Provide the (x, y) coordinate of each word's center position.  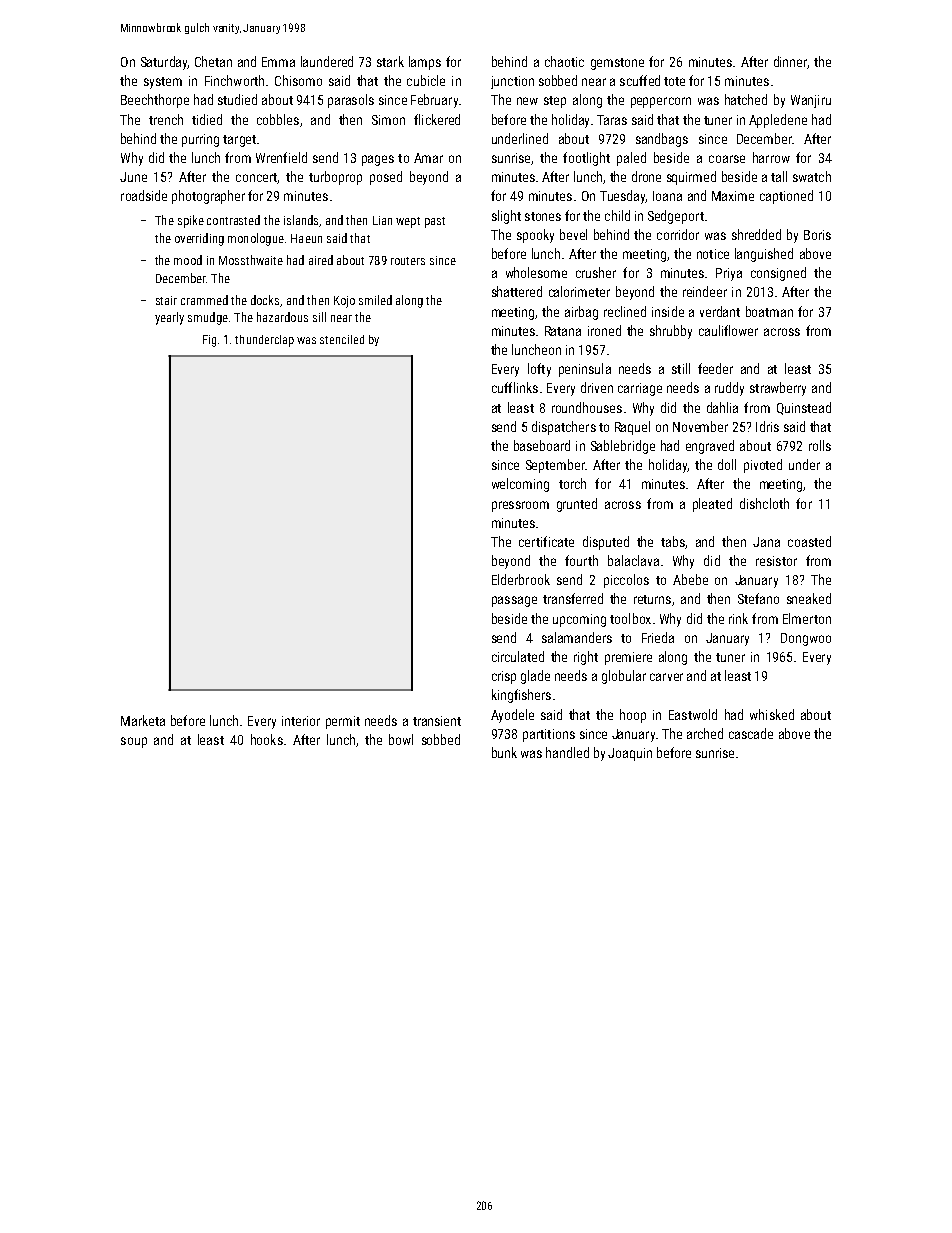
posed (386, 178)
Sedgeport (676, 217)
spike (191, 221)
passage (514, 601)
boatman (769, 311)
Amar (428, 158)
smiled (375, 300)
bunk (504, 752)
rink (738, 618)
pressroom (520, 506)
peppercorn (661, 102)
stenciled (342, 339)
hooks (267, 739)
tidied (207, 119)
